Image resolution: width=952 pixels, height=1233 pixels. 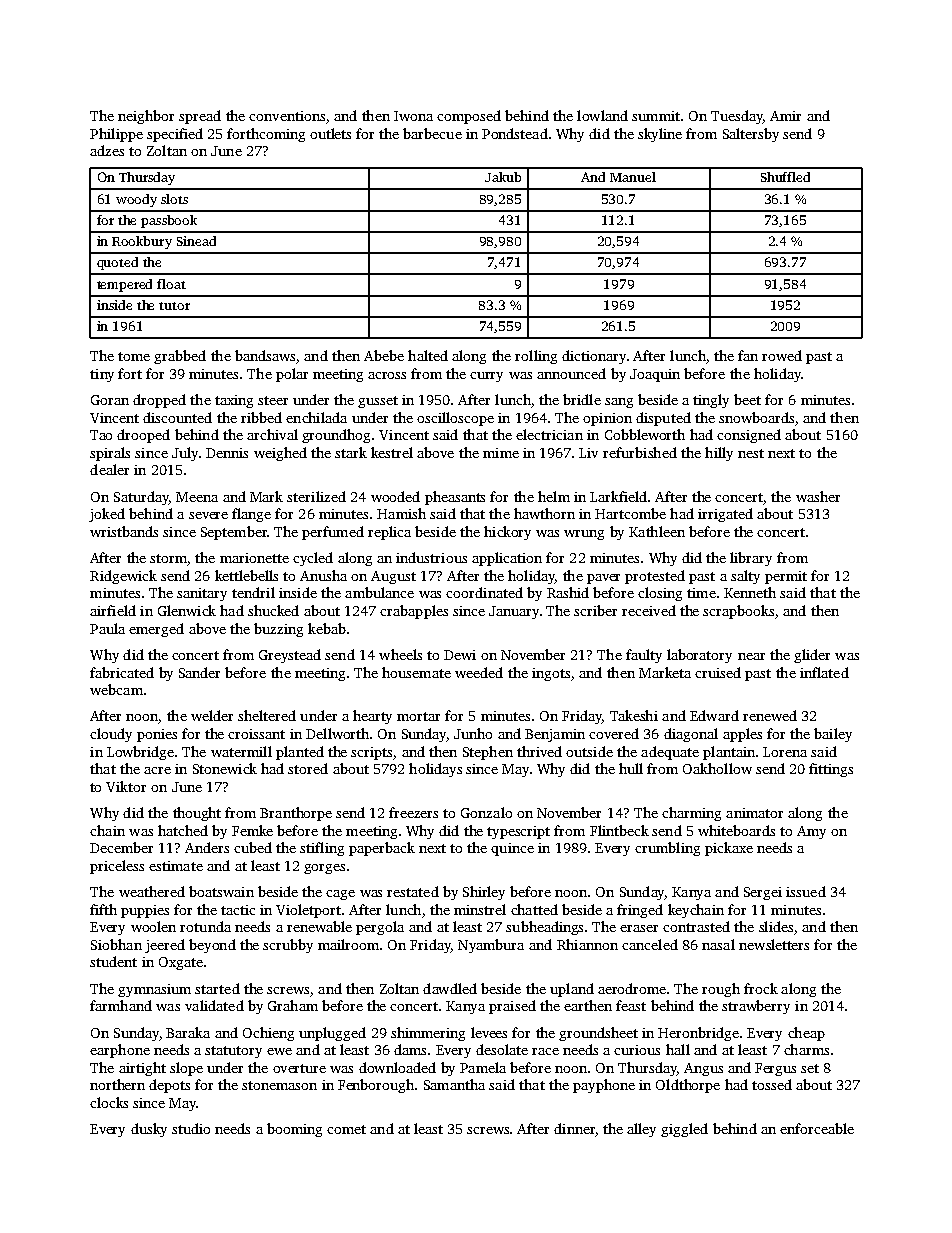 I want to click on Abebe, so click(x=384, y=355).
